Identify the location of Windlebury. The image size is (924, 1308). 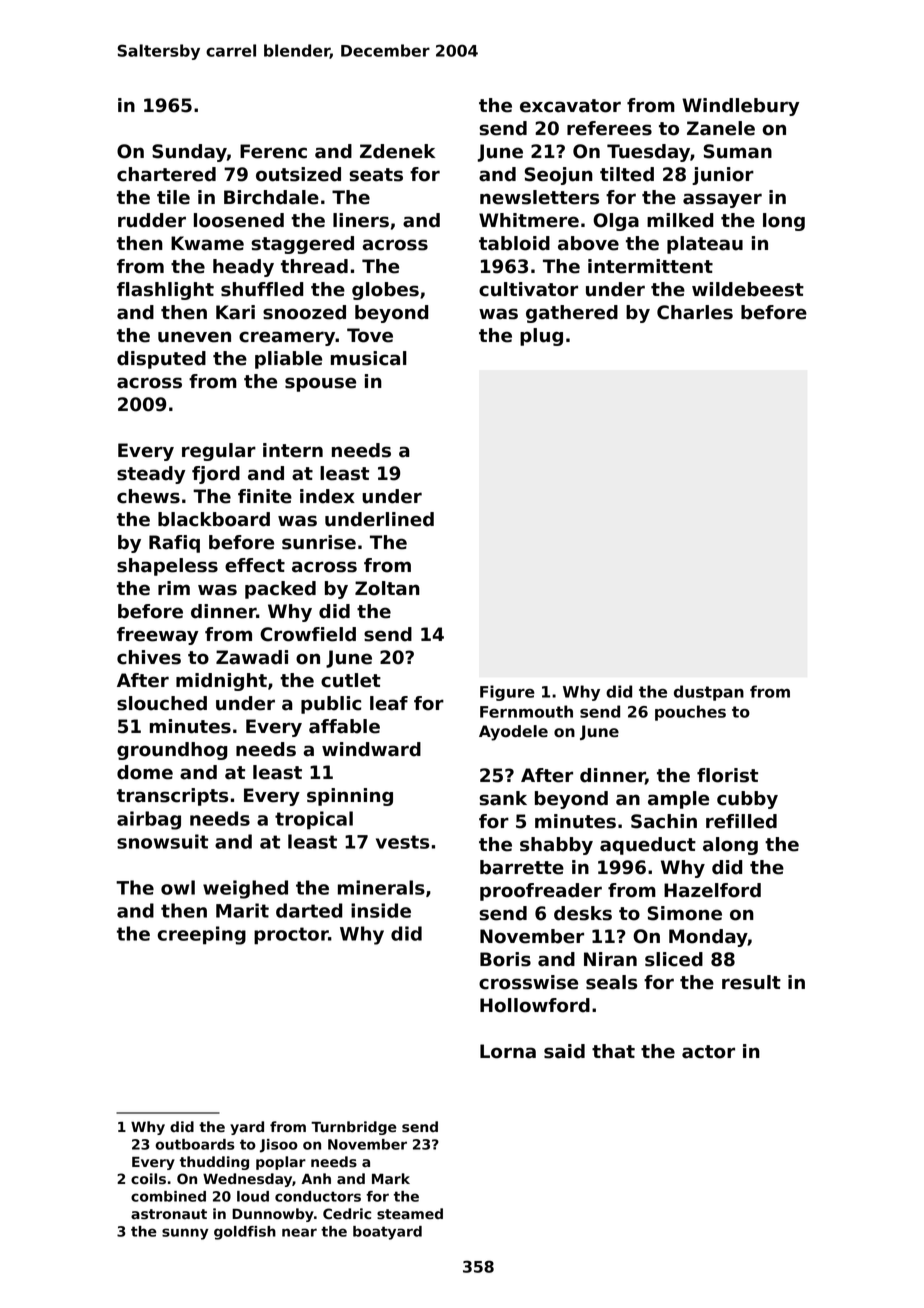
(740, 107).
